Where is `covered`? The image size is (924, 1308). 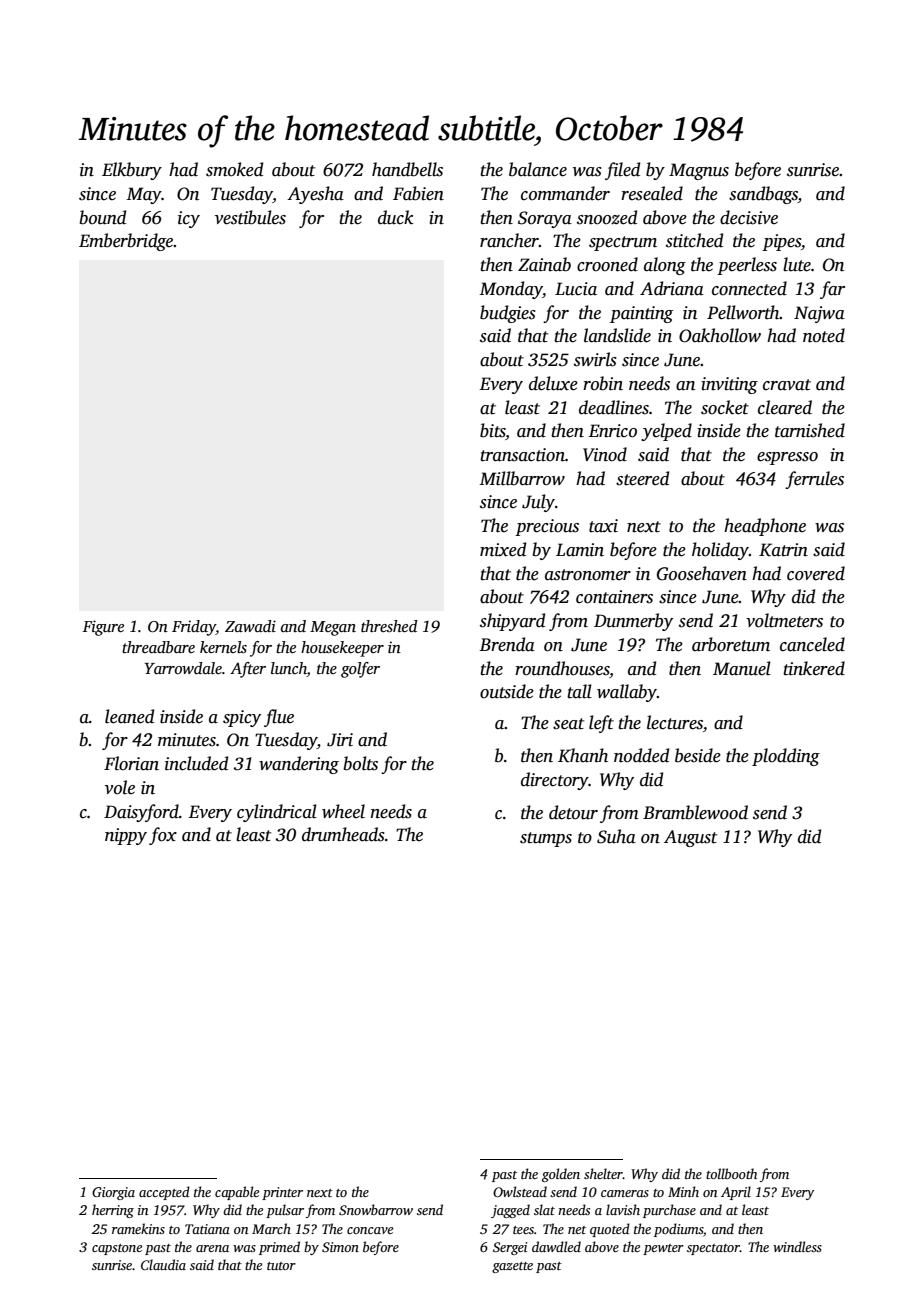
covered is located at coordinates (816, 573).
